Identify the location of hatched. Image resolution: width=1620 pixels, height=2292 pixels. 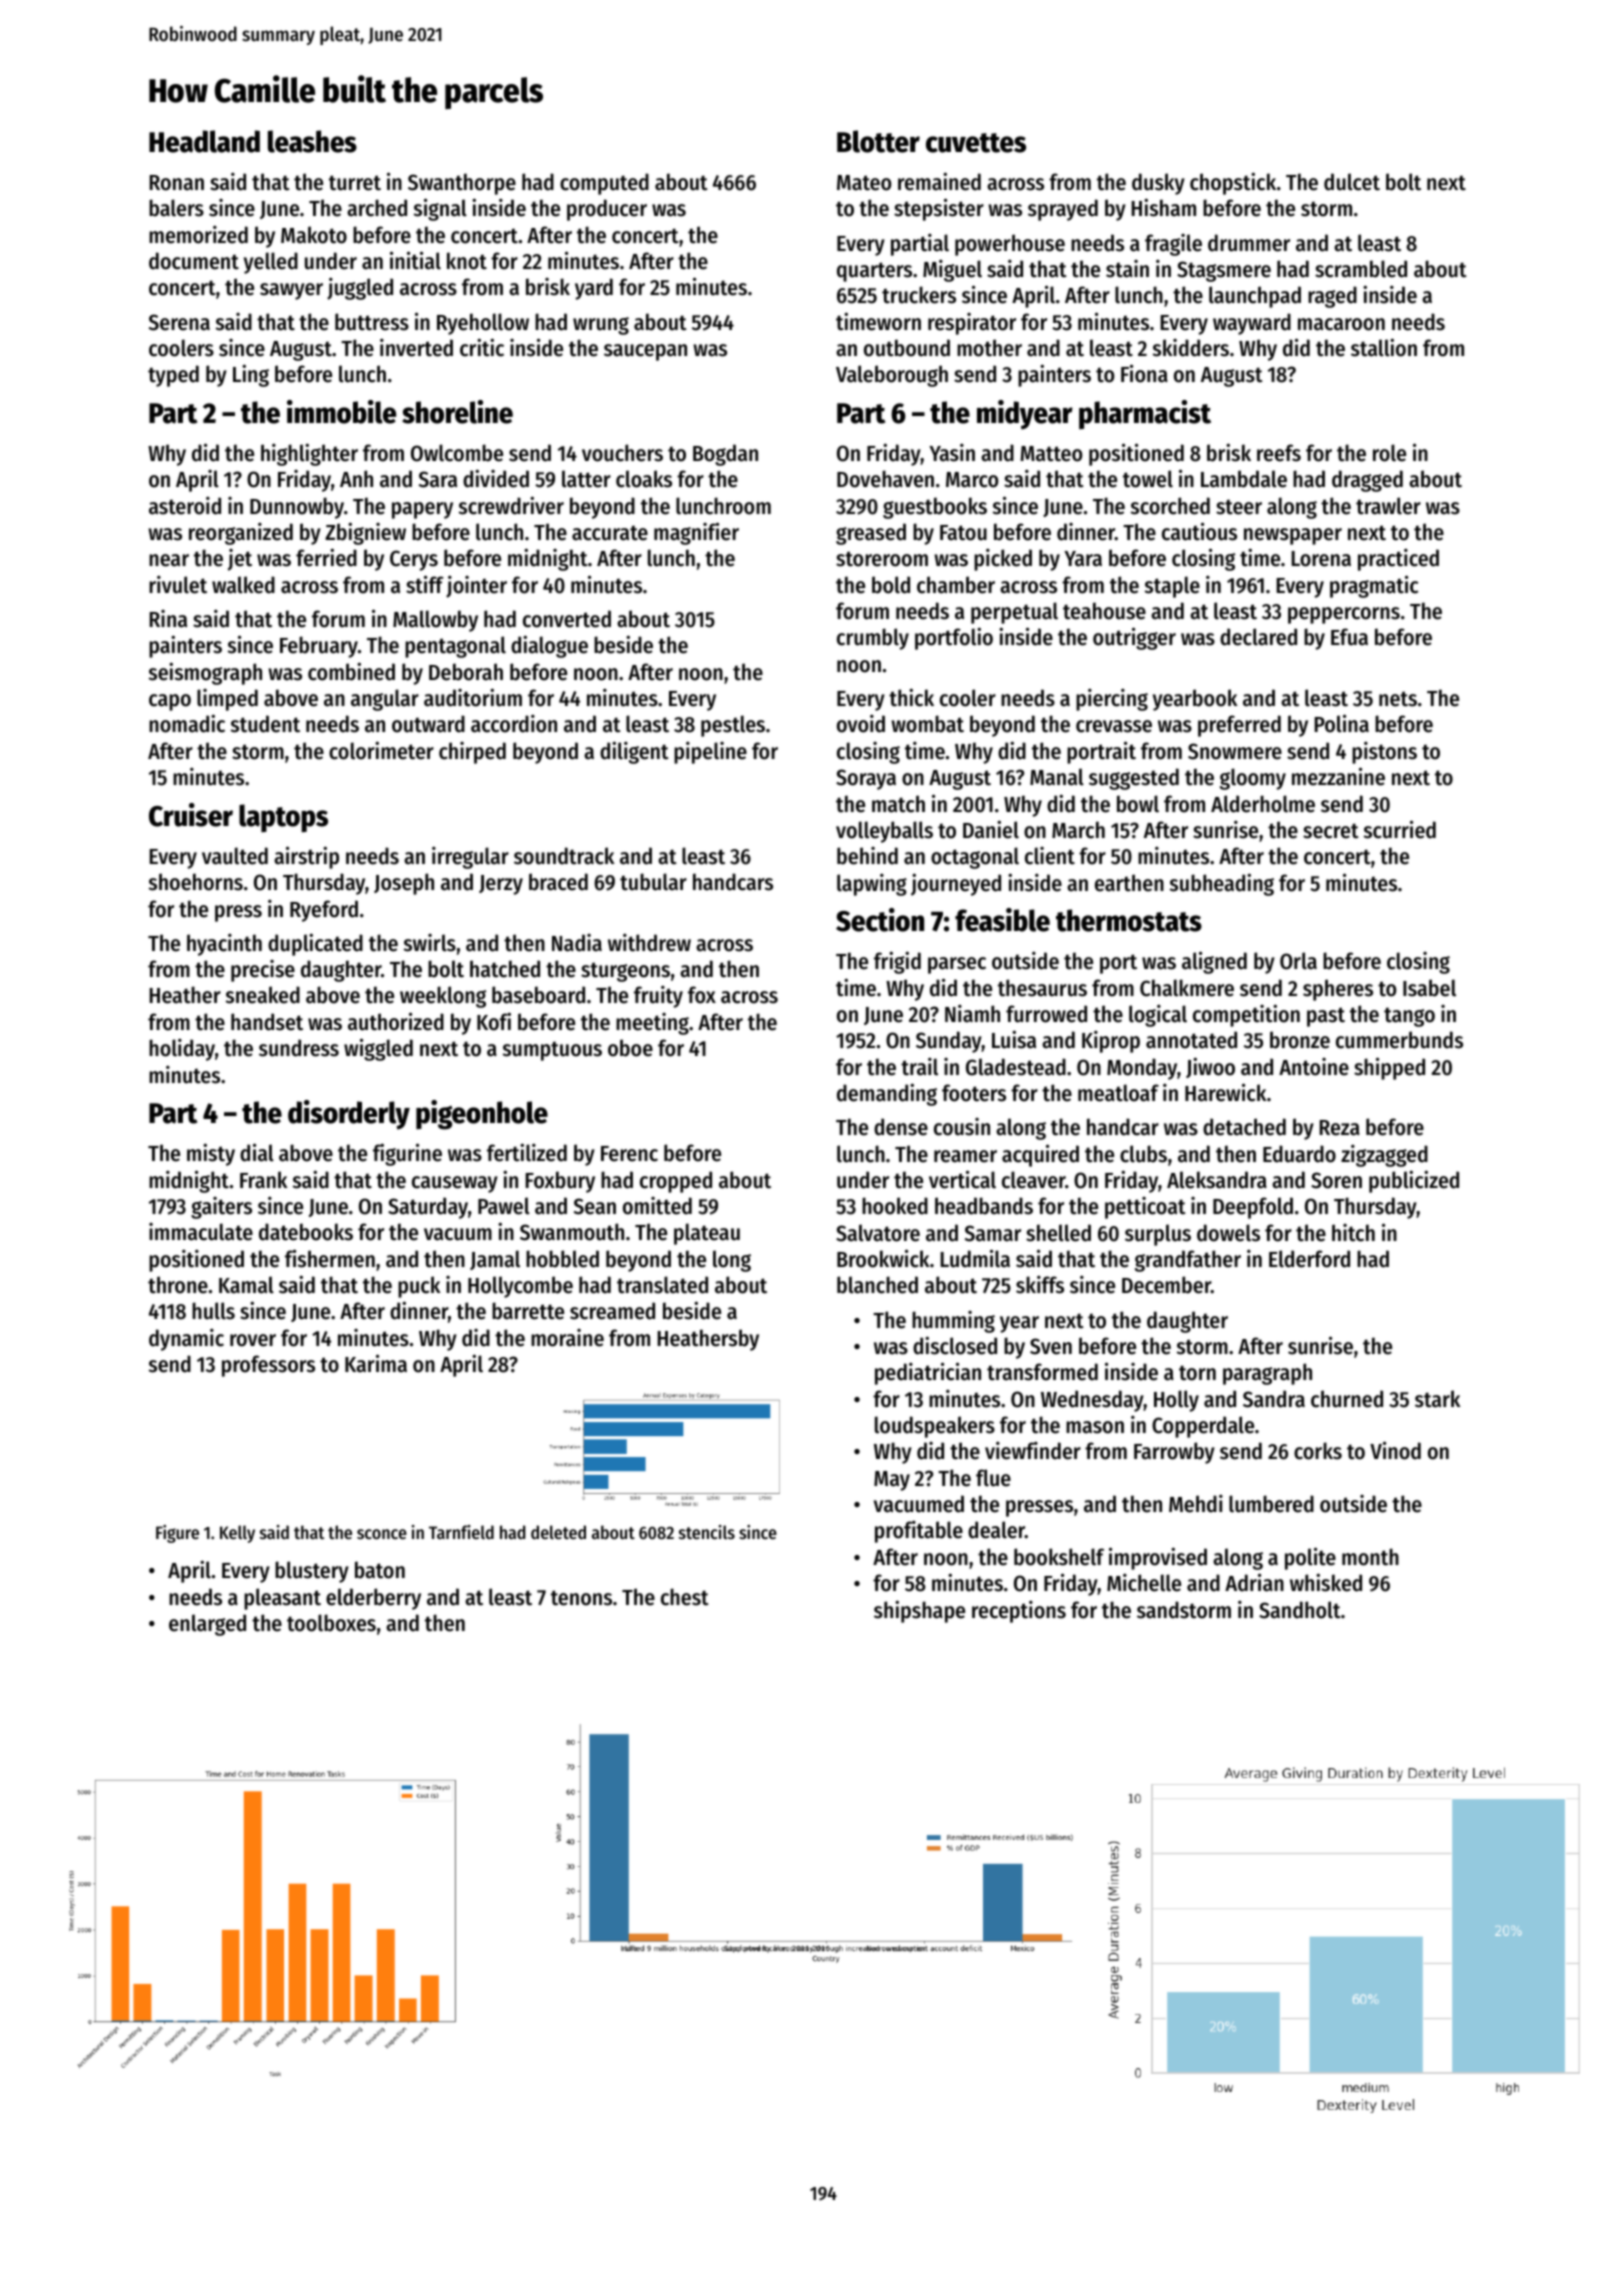
(505, 969).
